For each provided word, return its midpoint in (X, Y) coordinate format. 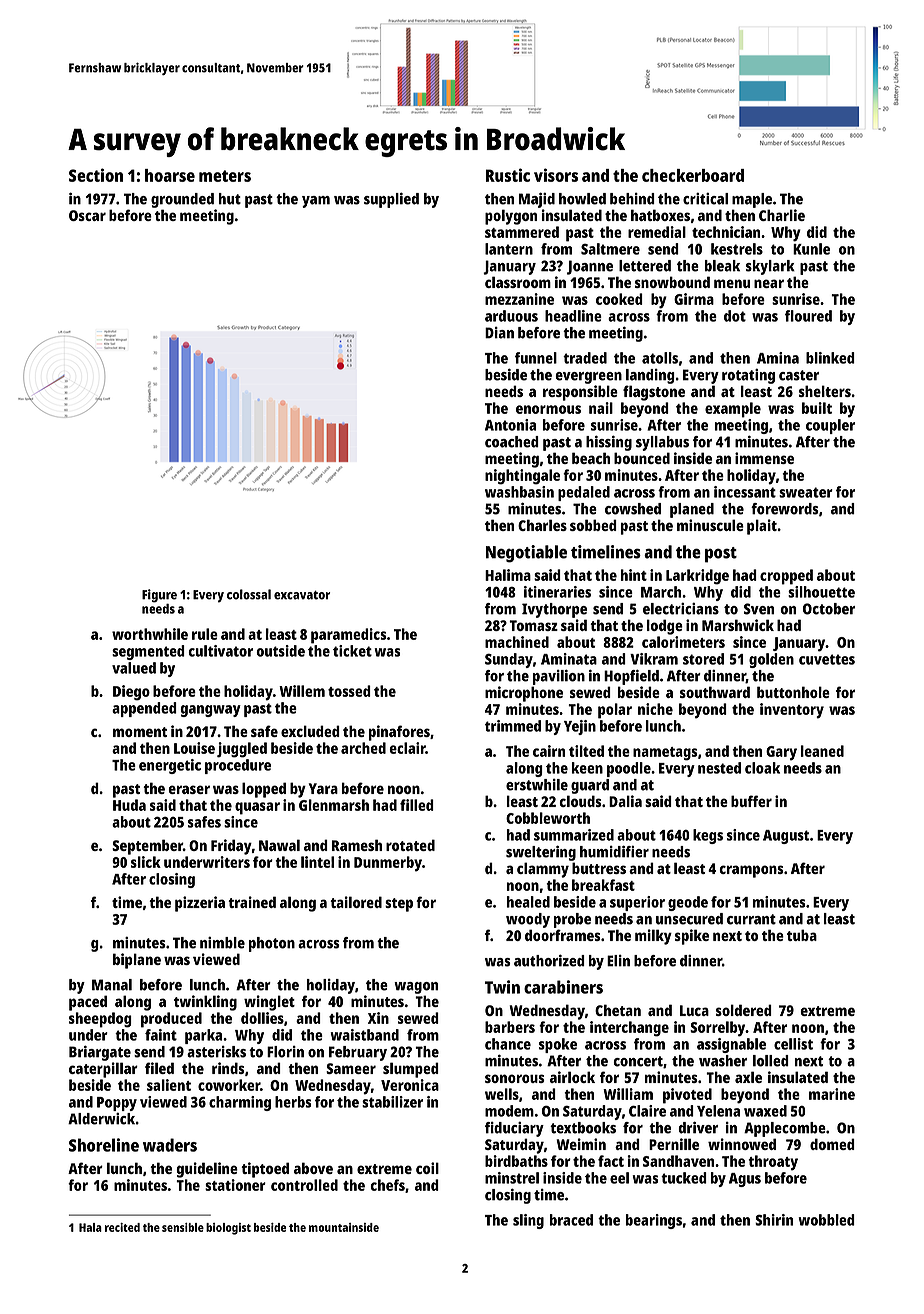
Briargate (100, 1053)
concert (638, 1061)
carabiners (563, 987)
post (721, 555)
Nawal (279, 845)
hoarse (170, 175)
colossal (249, 594)
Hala (90, 1227)
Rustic (508, 175)
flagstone (654, 393)
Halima (508, 575)
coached (512, 442)
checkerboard (693, 175)
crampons (751, 871)
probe (572, 920)
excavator (302, 595)
